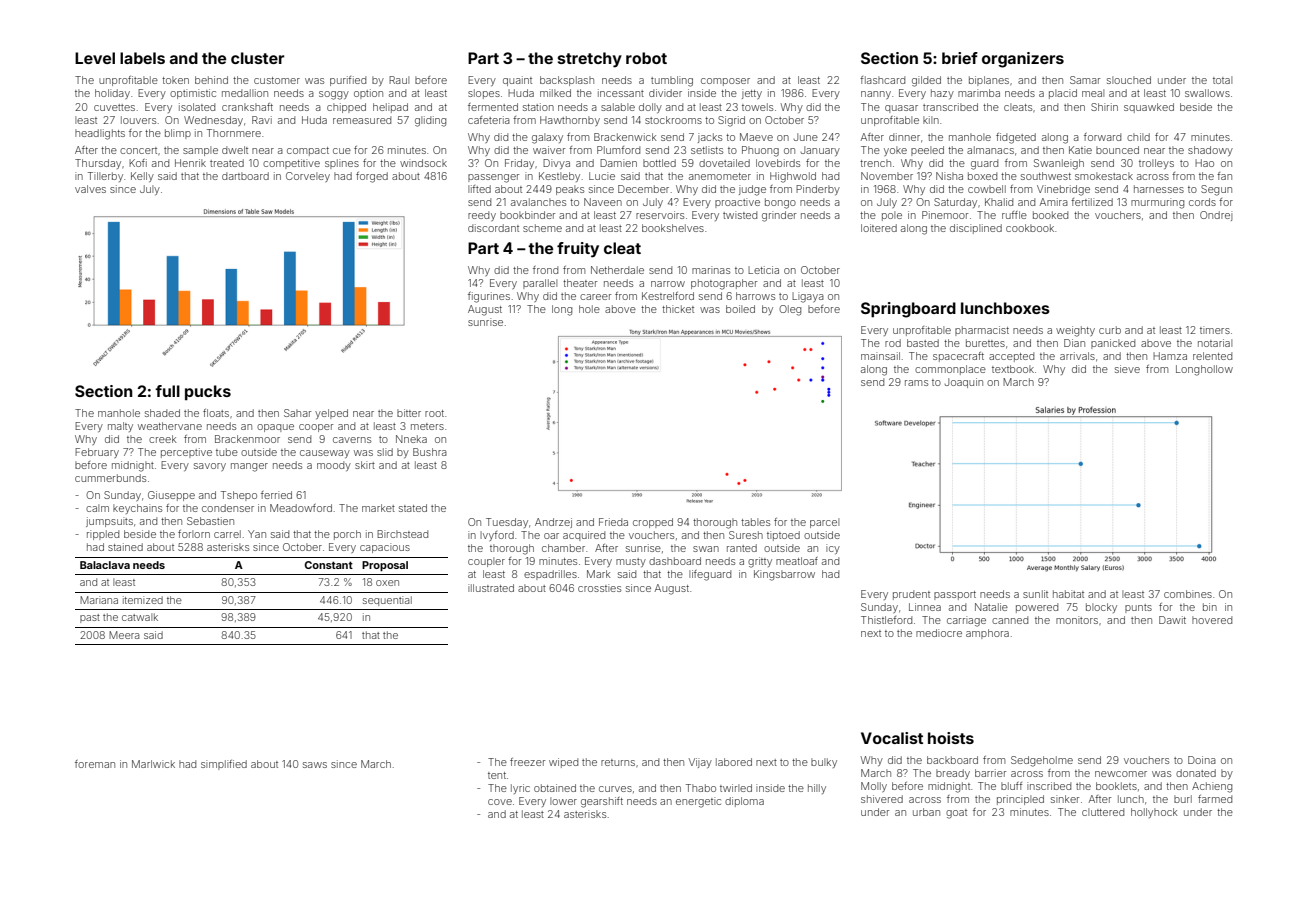 This screenshot has height=924, width=1308. I want to click on cove, so click(500, 802).
